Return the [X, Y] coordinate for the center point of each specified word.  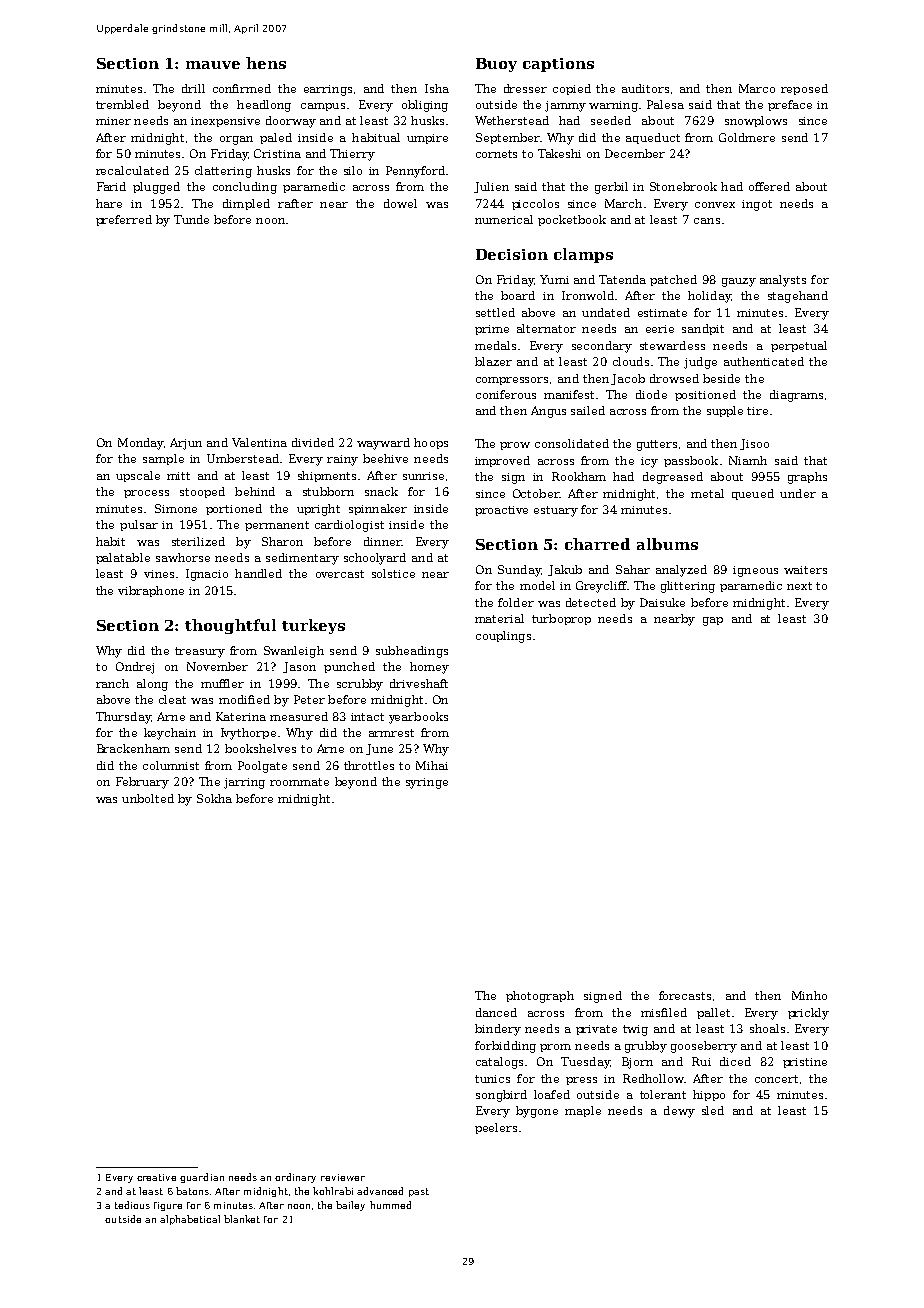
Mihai [432, 765]
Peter [309, 699]
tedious [132, 1205]
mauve [213, 65]
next [799, 586]
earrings [328, 90]
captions [558, 65]
